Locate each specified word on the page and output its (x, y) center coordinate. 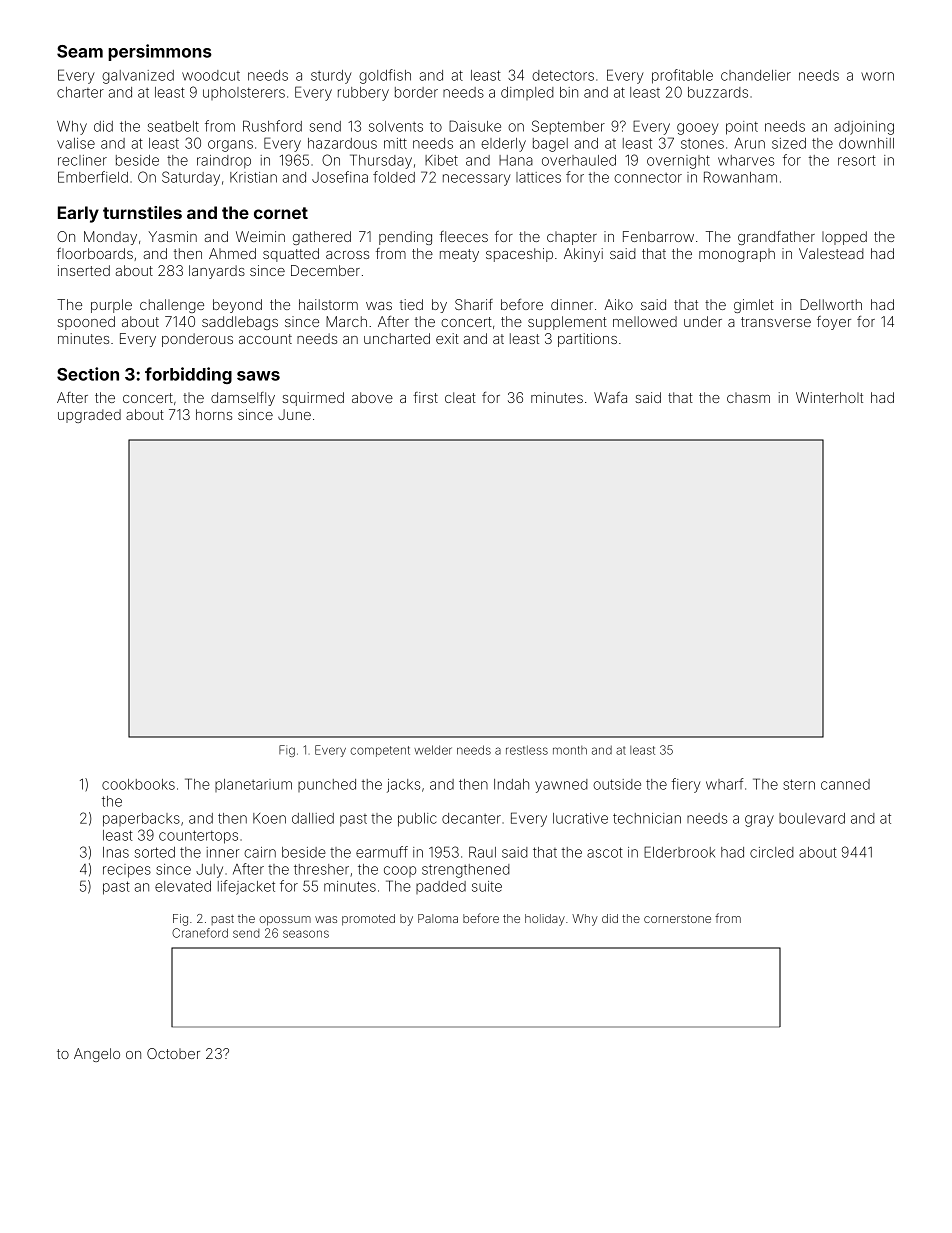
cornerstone (677, 919)
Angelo (97, 1055)
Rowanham (740, 177)
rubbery (363, 94)
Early (78, 214)
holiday (545, 920)
